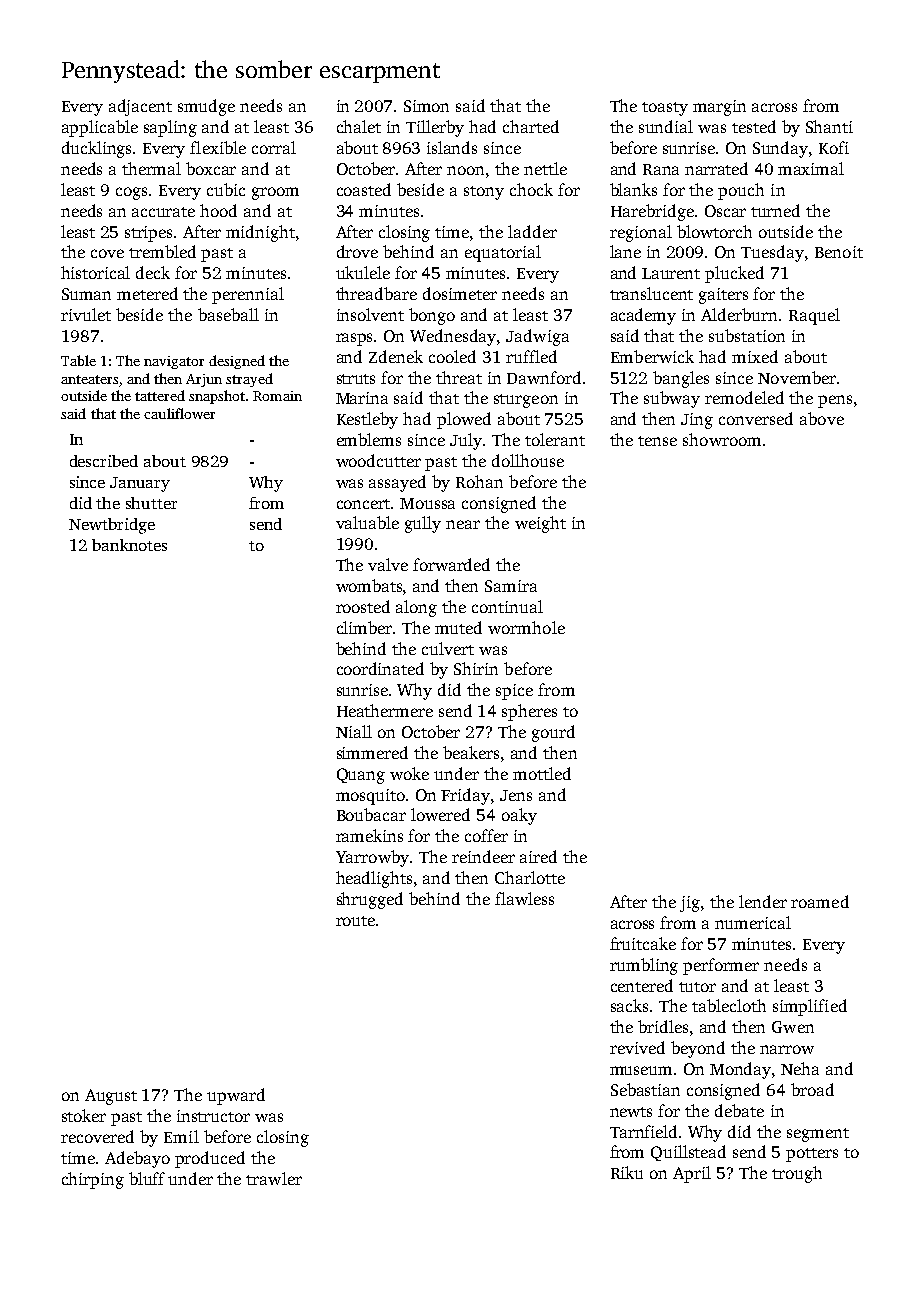 This image has width=924, height=1308. I want to click on segment, so click(818, 1135).
